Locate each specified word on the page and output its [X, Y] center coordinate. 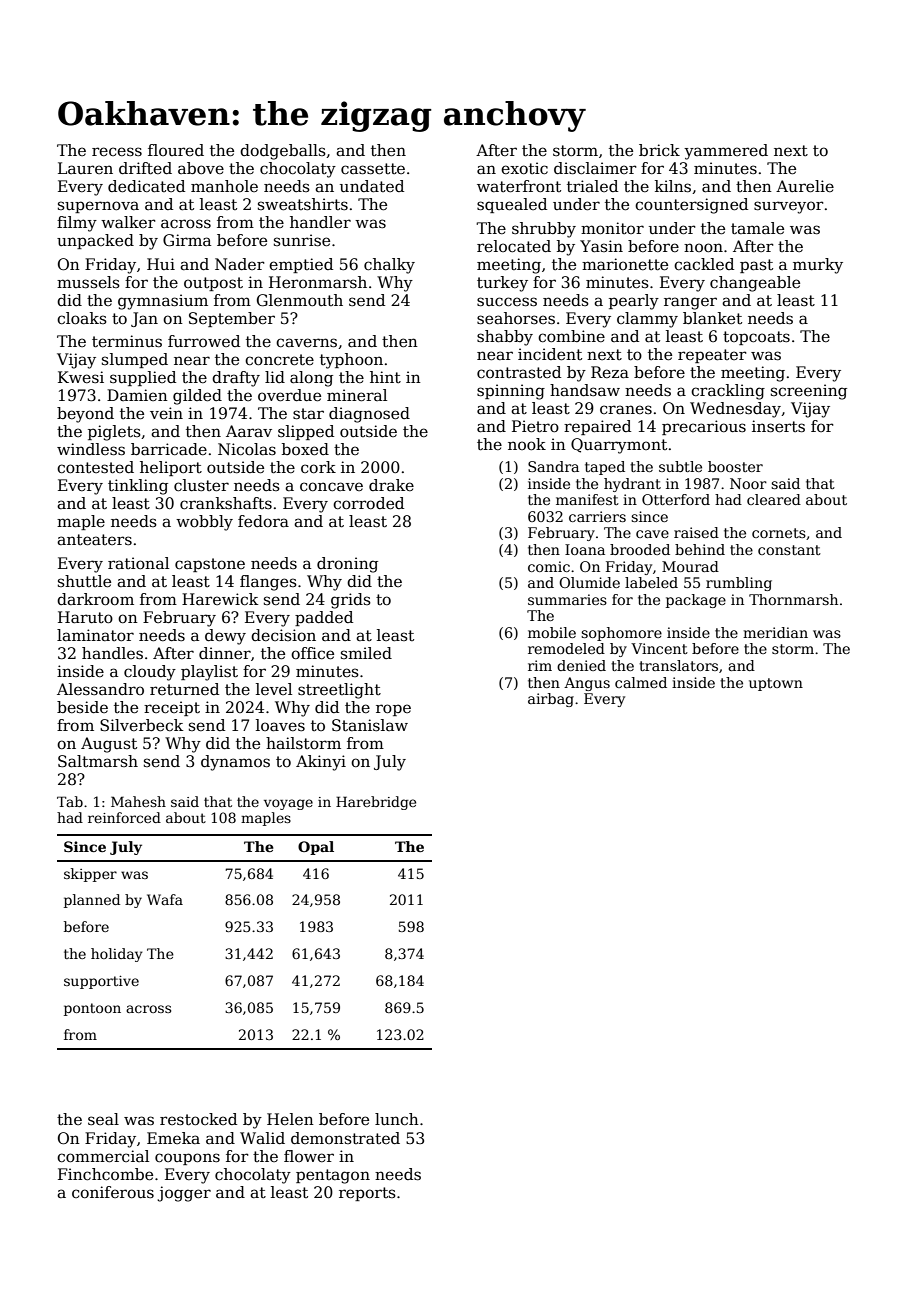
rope [393, 710]
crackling [728, 392]
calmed [641, 682]
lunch [397, 1119]
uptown [776, 684]
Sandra [553, 466]
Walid [262, 1138]
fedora [263, 521]
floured [176, 150]
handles [112, 653]
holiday [117, 955]
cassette [373, 169]
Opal [316, 848]
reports [367, 1194]
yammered [726, 152]
